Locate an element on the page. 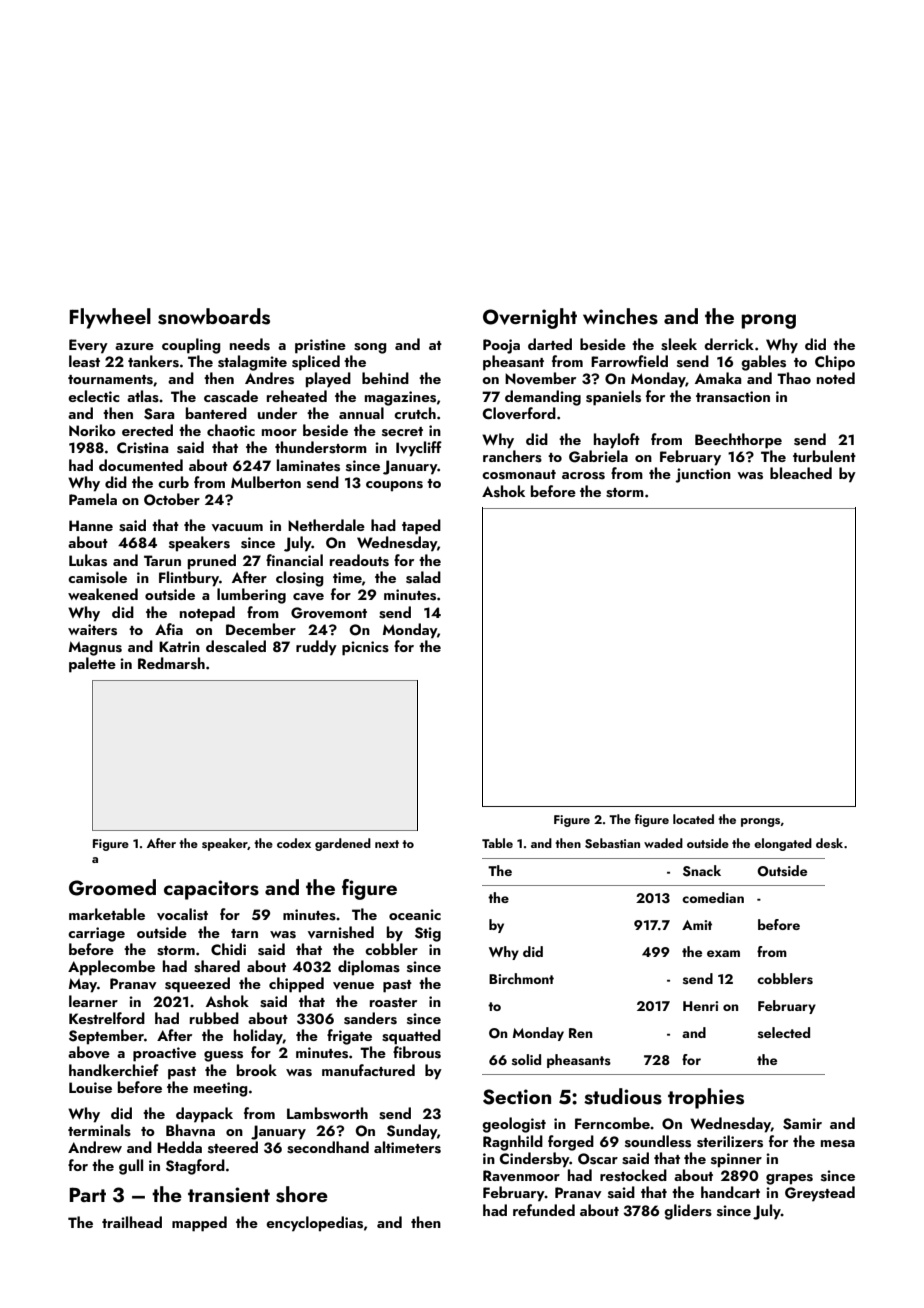 This document has height=1308, width=924. trailhead is located at coordinates (132, 1222).
